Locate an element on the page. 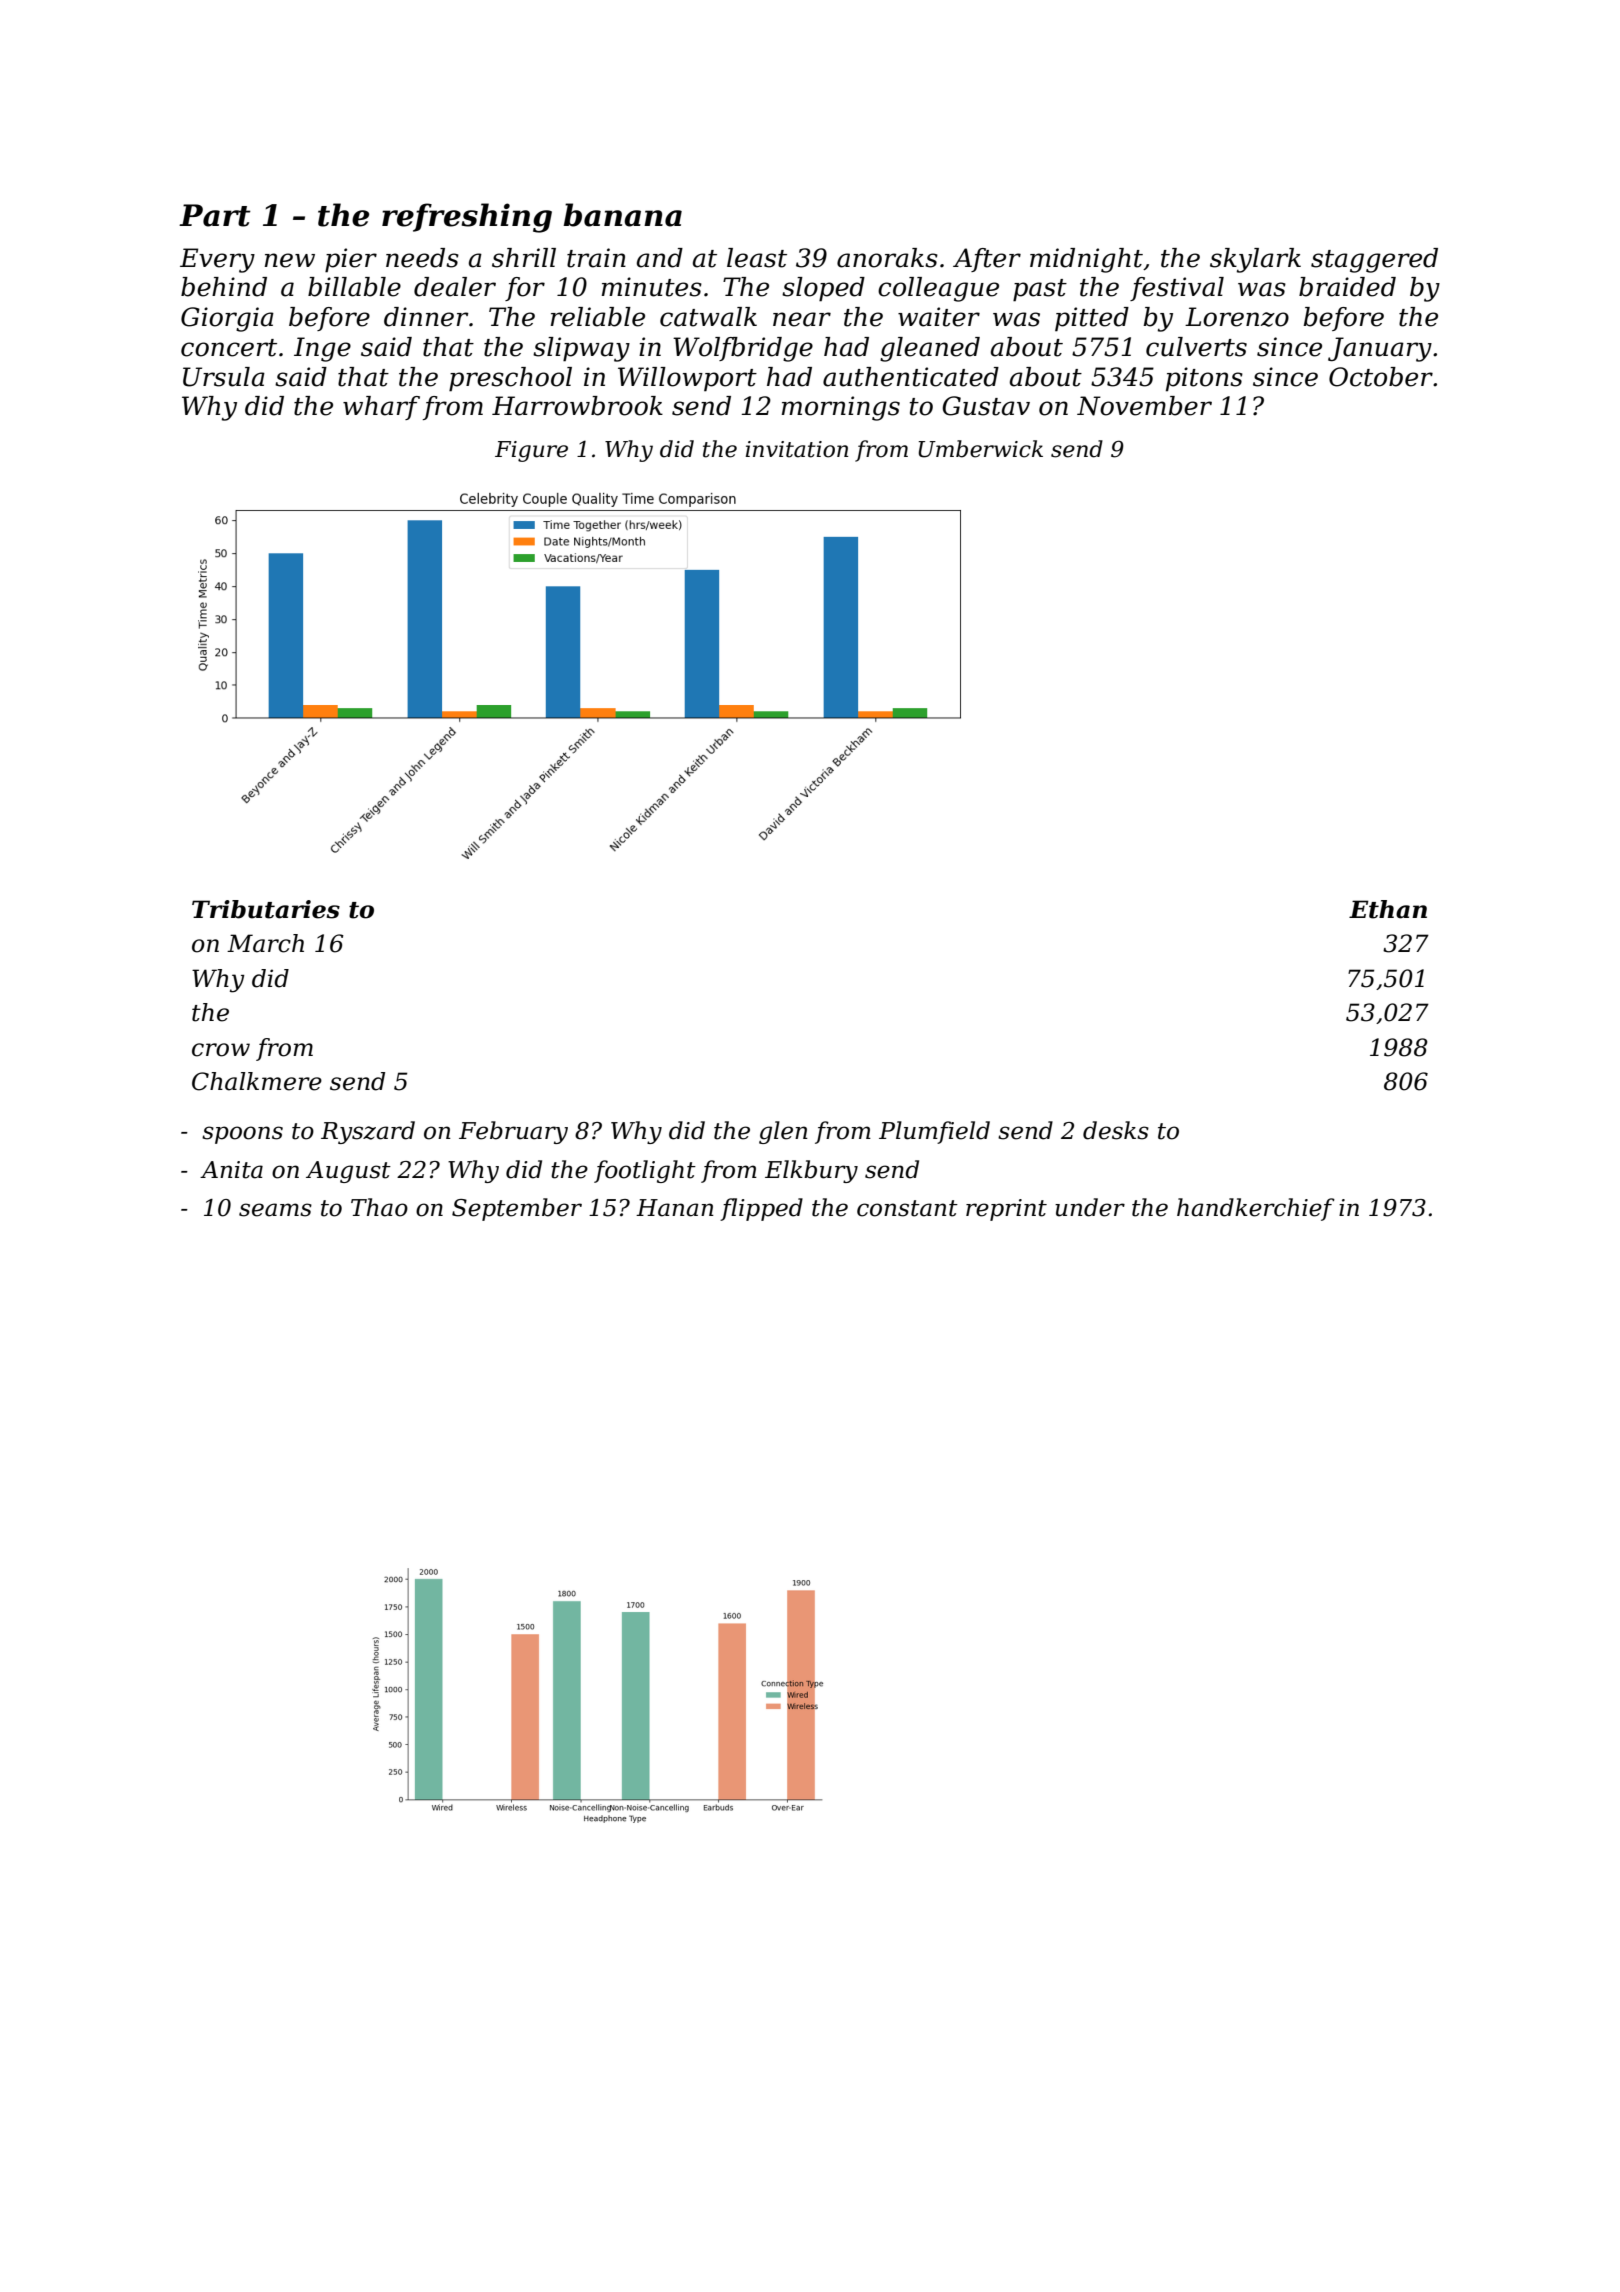 Image resolution: width=1620 pixels, height=2292 pixels. Anita is located at coordinates (231, 1170).
